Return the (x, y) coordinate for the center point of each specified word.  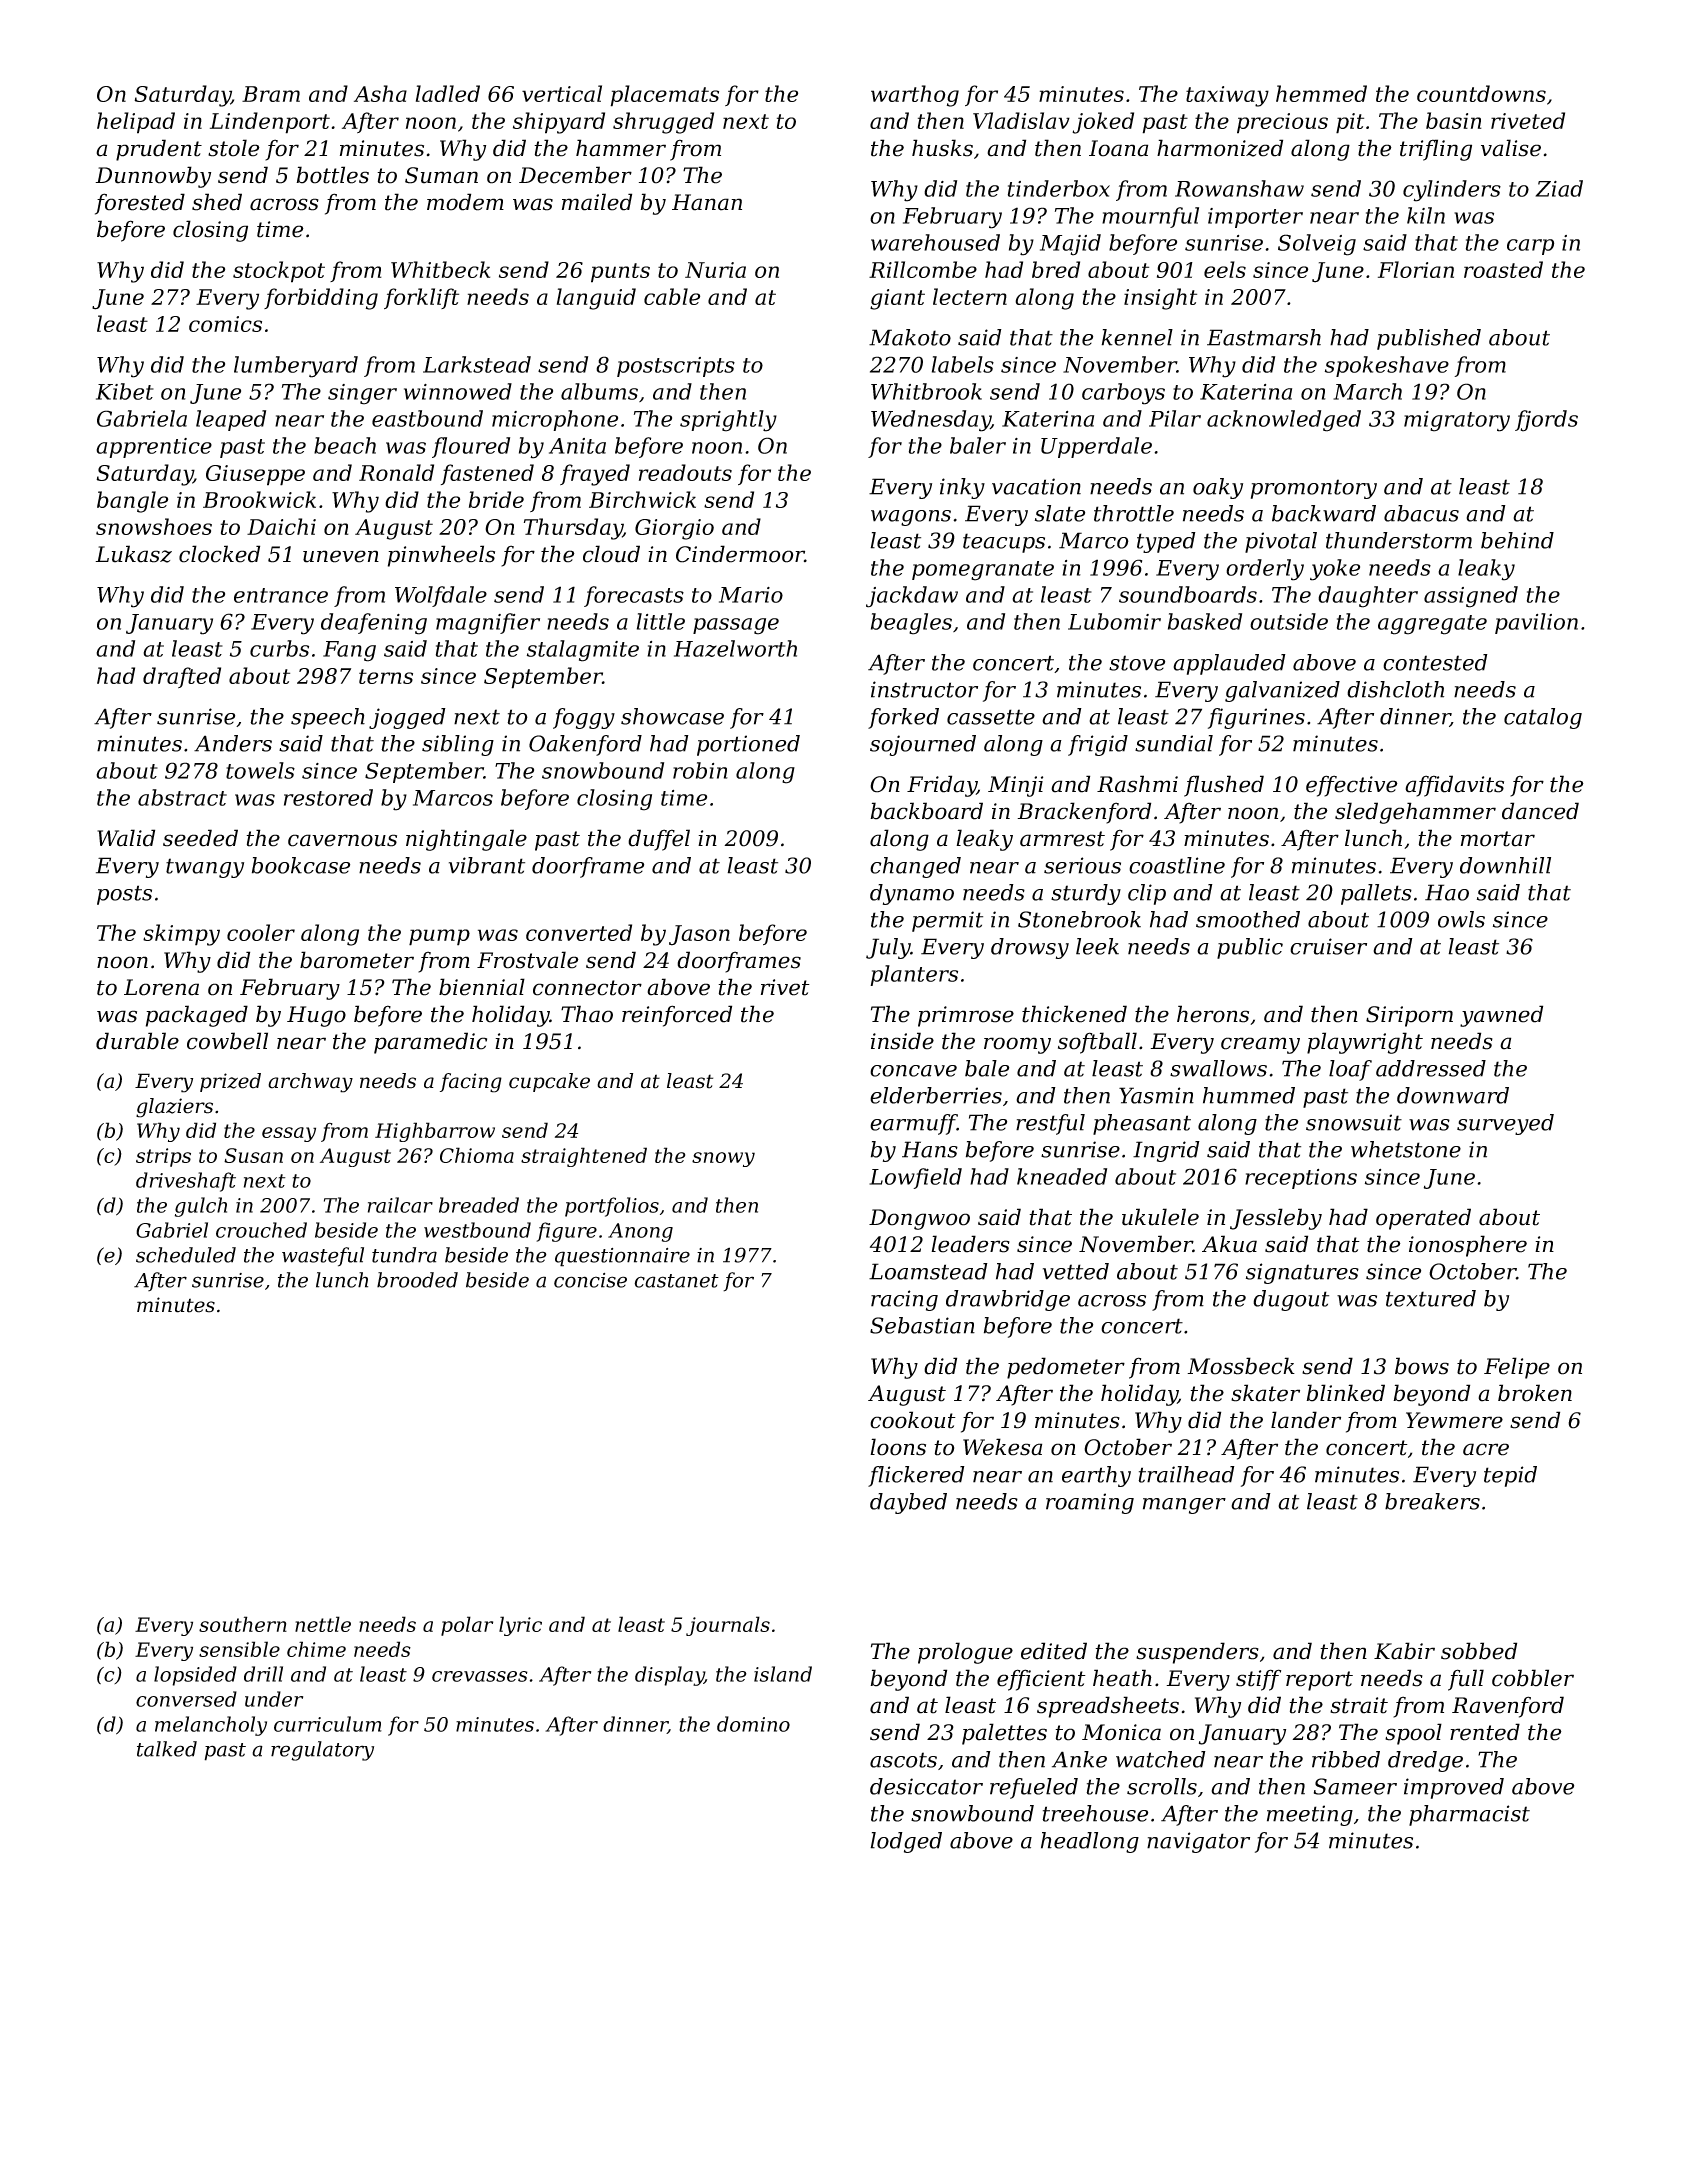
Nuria (715, 270)
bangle (132, 502)
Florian (1416, 269)
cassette (991, 717)
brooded (417, 1280)
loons (898, 1447)
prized (230, 1082)
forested (140, 204)
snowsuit (1354, 1122)
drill (263, 1674)
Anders (233, 743)
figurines (1256, 718)
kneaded (1062, 1176)
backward (1324, 513)
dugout (1291, 1300)
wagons (911, 518)
